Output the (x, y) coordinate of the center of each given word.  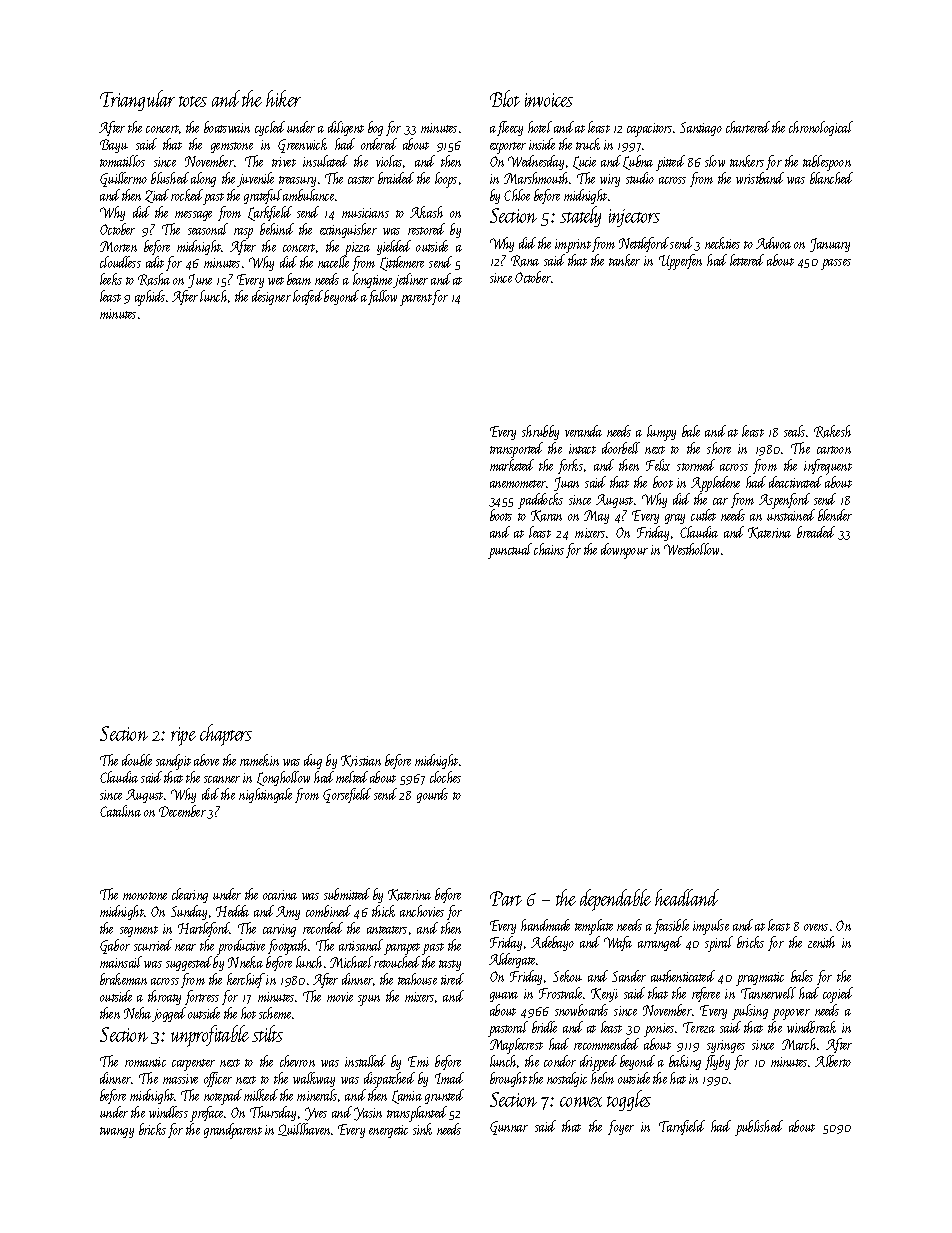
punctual (510, 551)
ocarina (280, 895)
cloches (445, 777)
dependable (615, 900)
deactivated (795, 482)
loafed (308, 297)
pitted (670, 163)
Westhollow (691, 549)
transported (516, 450)
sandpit (173, 762)
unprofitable (210, 1036)
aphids (150, 298)
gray (675, 519)
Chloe (517, 195)
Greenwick (302, 145)
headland (687, 897)
